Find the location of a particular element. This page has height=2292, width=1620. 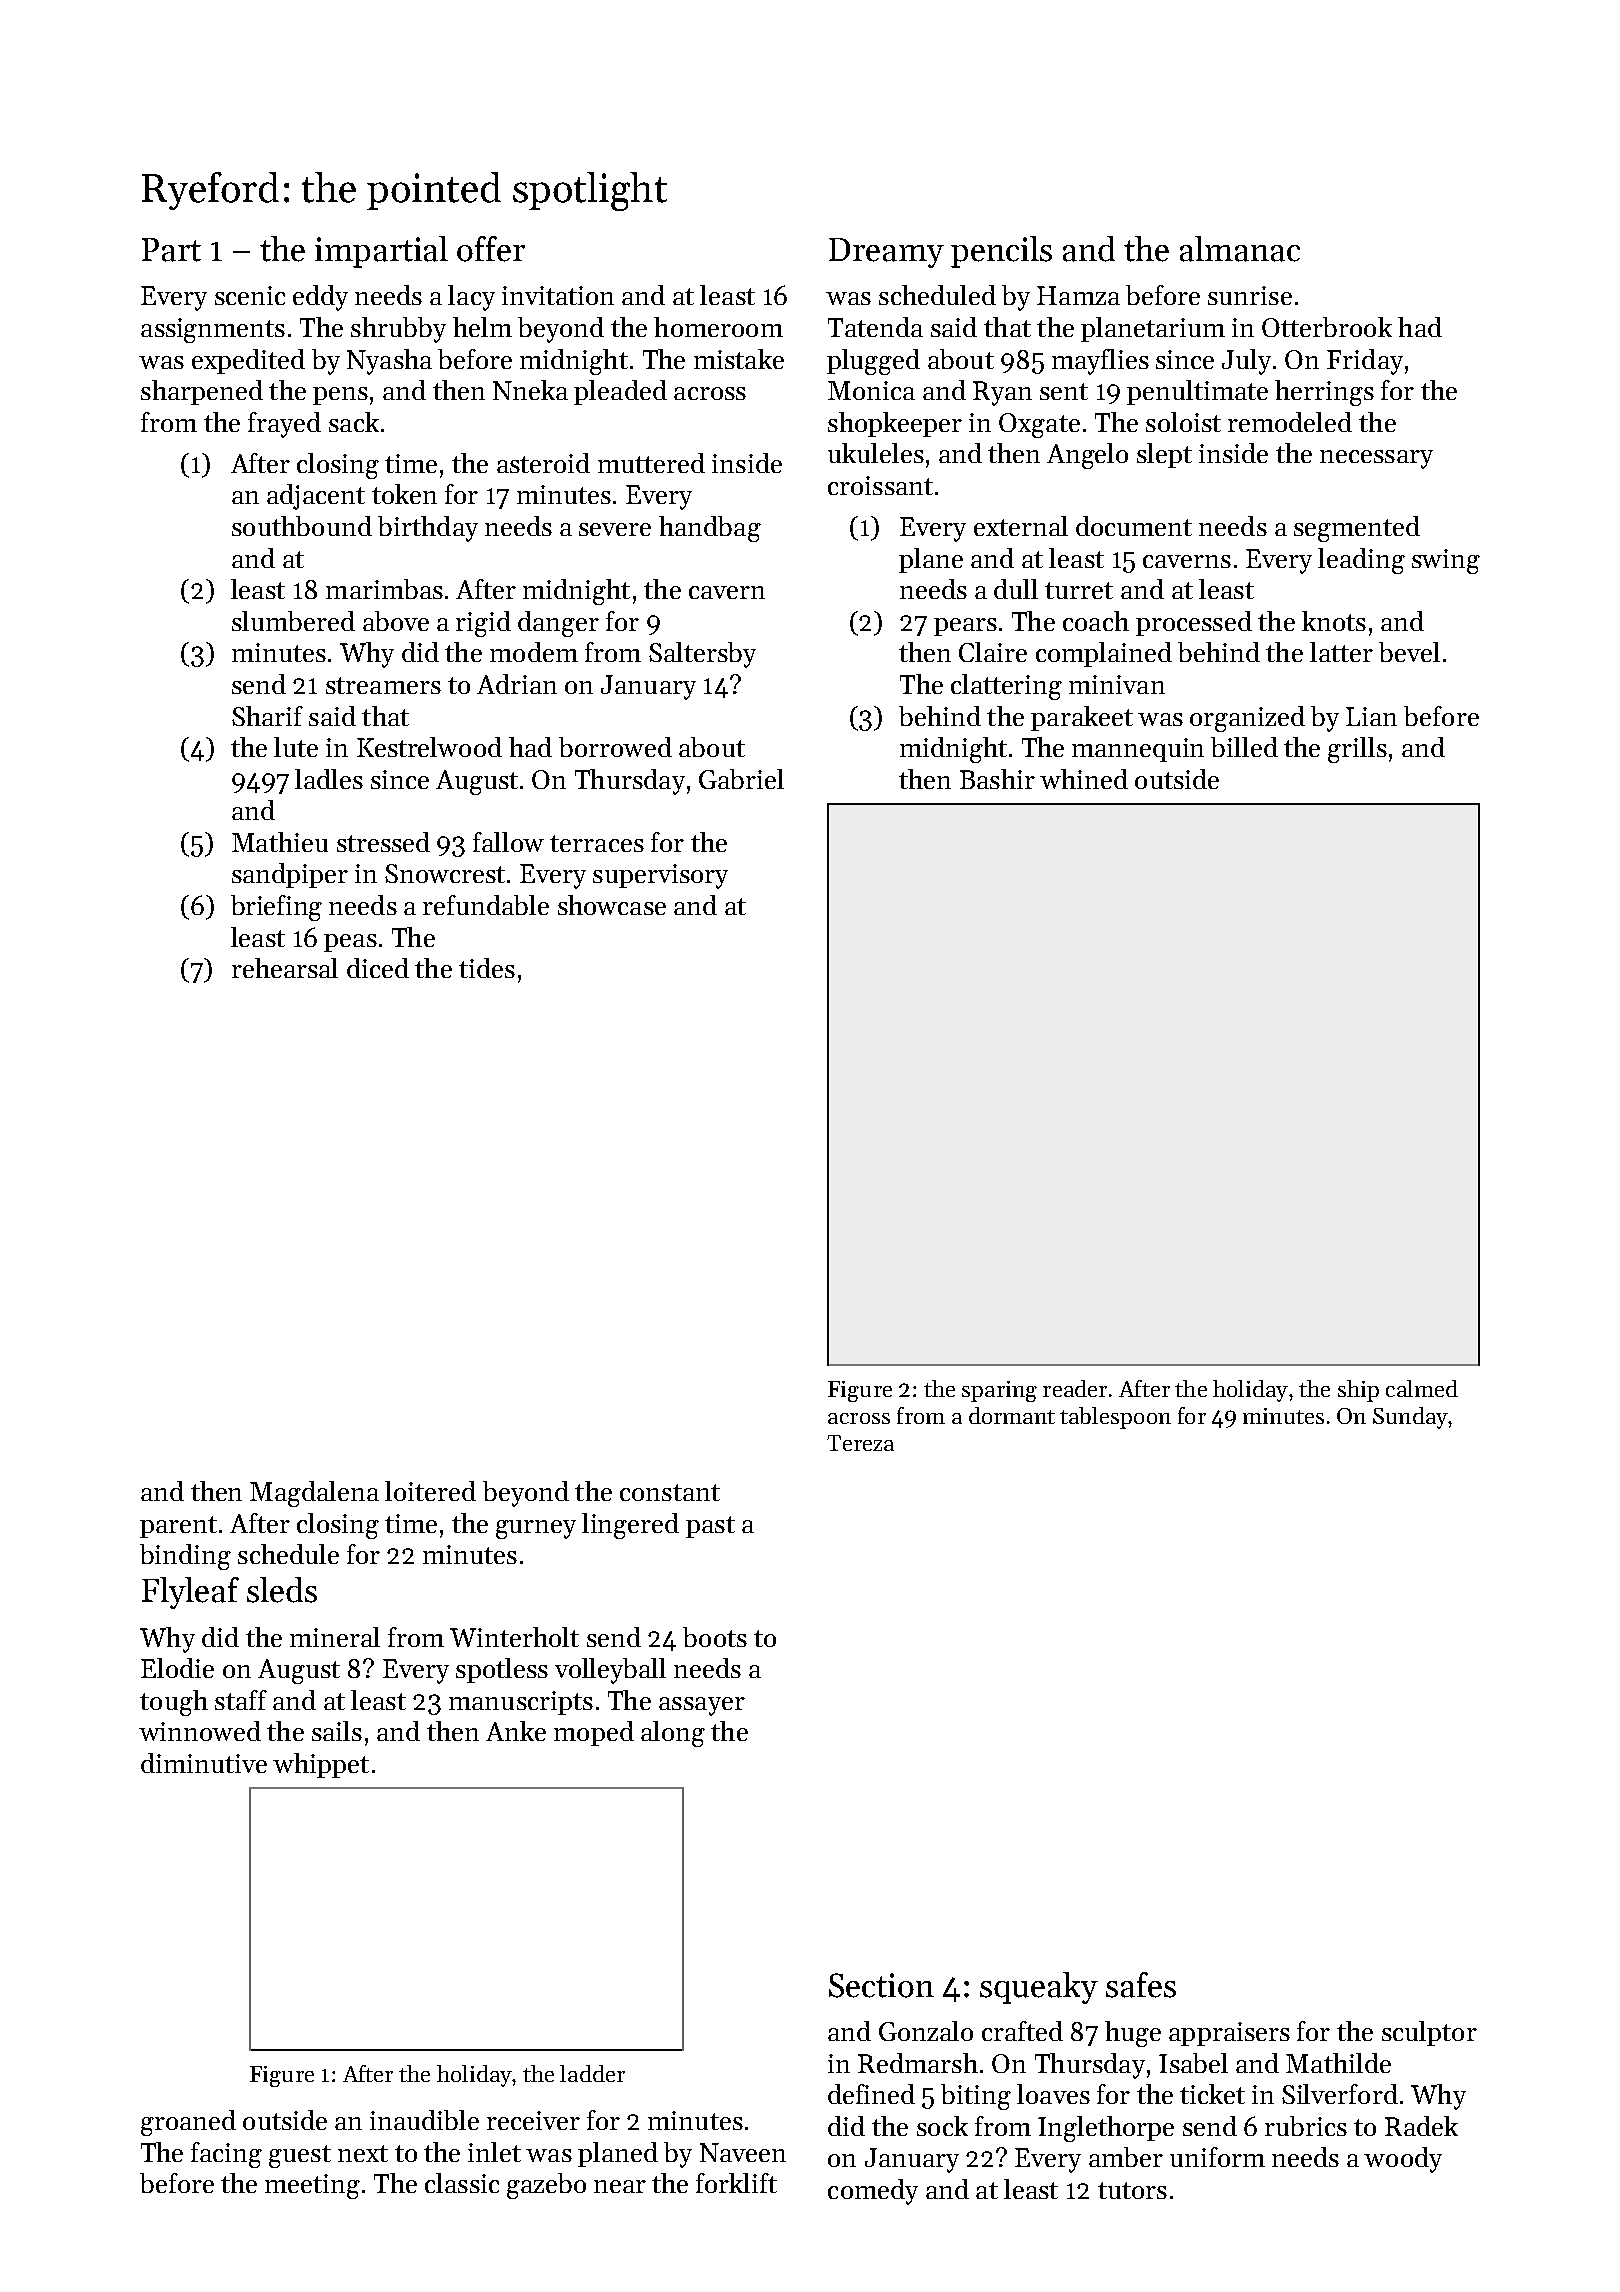

invitation is located at coordinates (558, 295).
